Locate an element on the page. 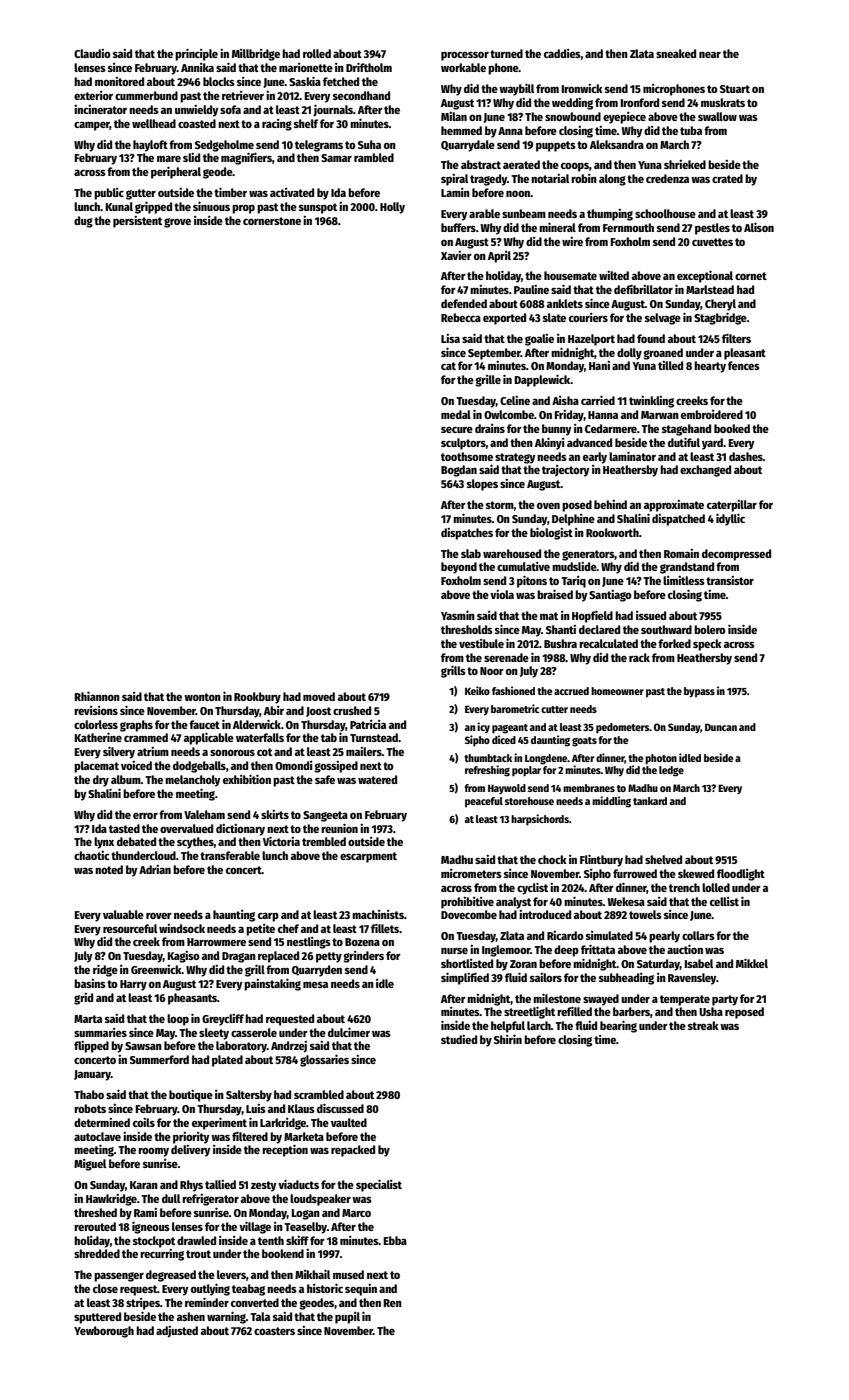 This document has width=849, height=1400. adjusted is located at coordinates (177, 1332).
